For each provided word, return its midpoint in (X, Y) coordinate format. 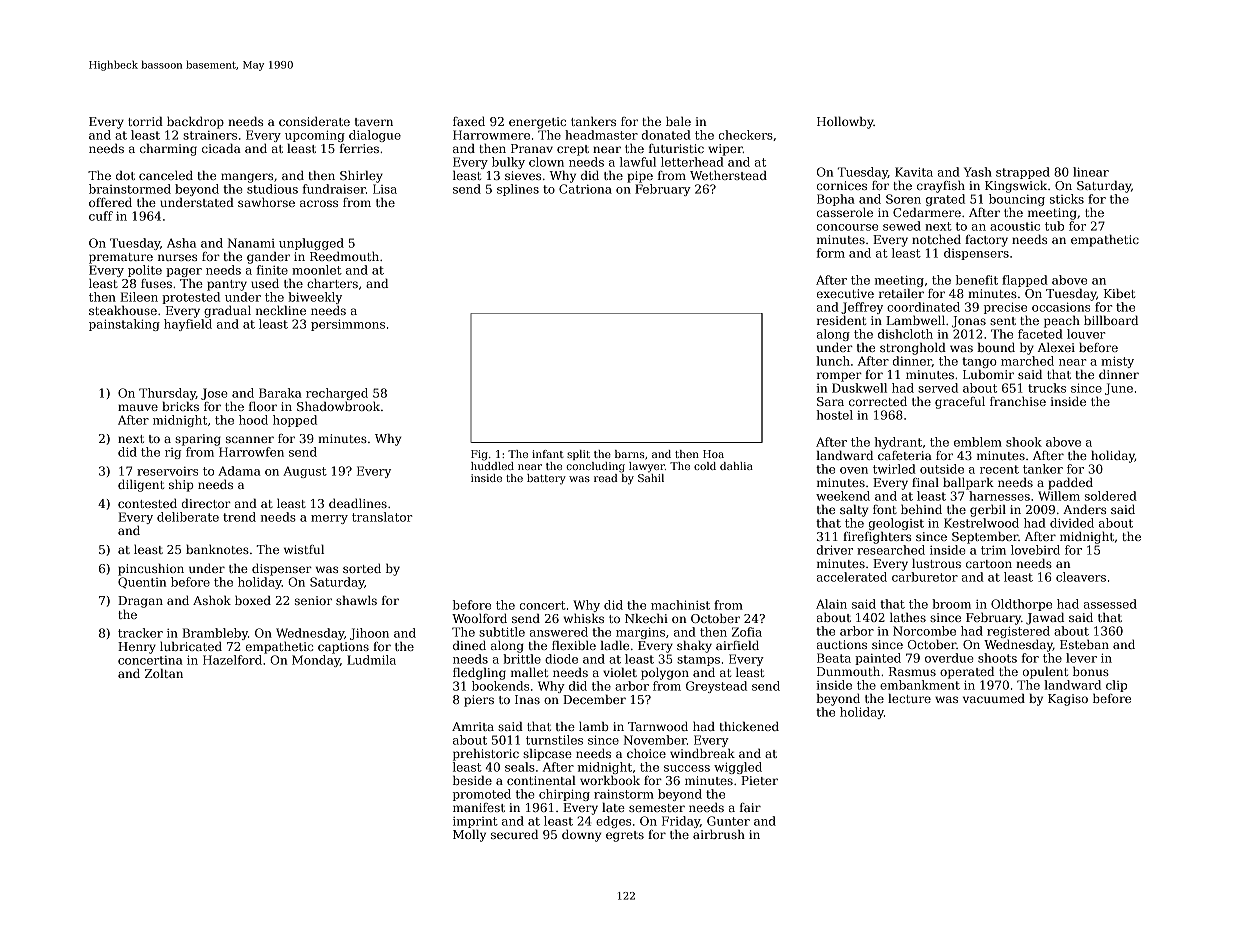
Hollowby (845, 123)
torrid (145, 121)
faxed (469, 121)
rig (173, 453)
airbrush (719, 834)
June (1119, 389)
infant (548, 454)
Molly (469, 836)
